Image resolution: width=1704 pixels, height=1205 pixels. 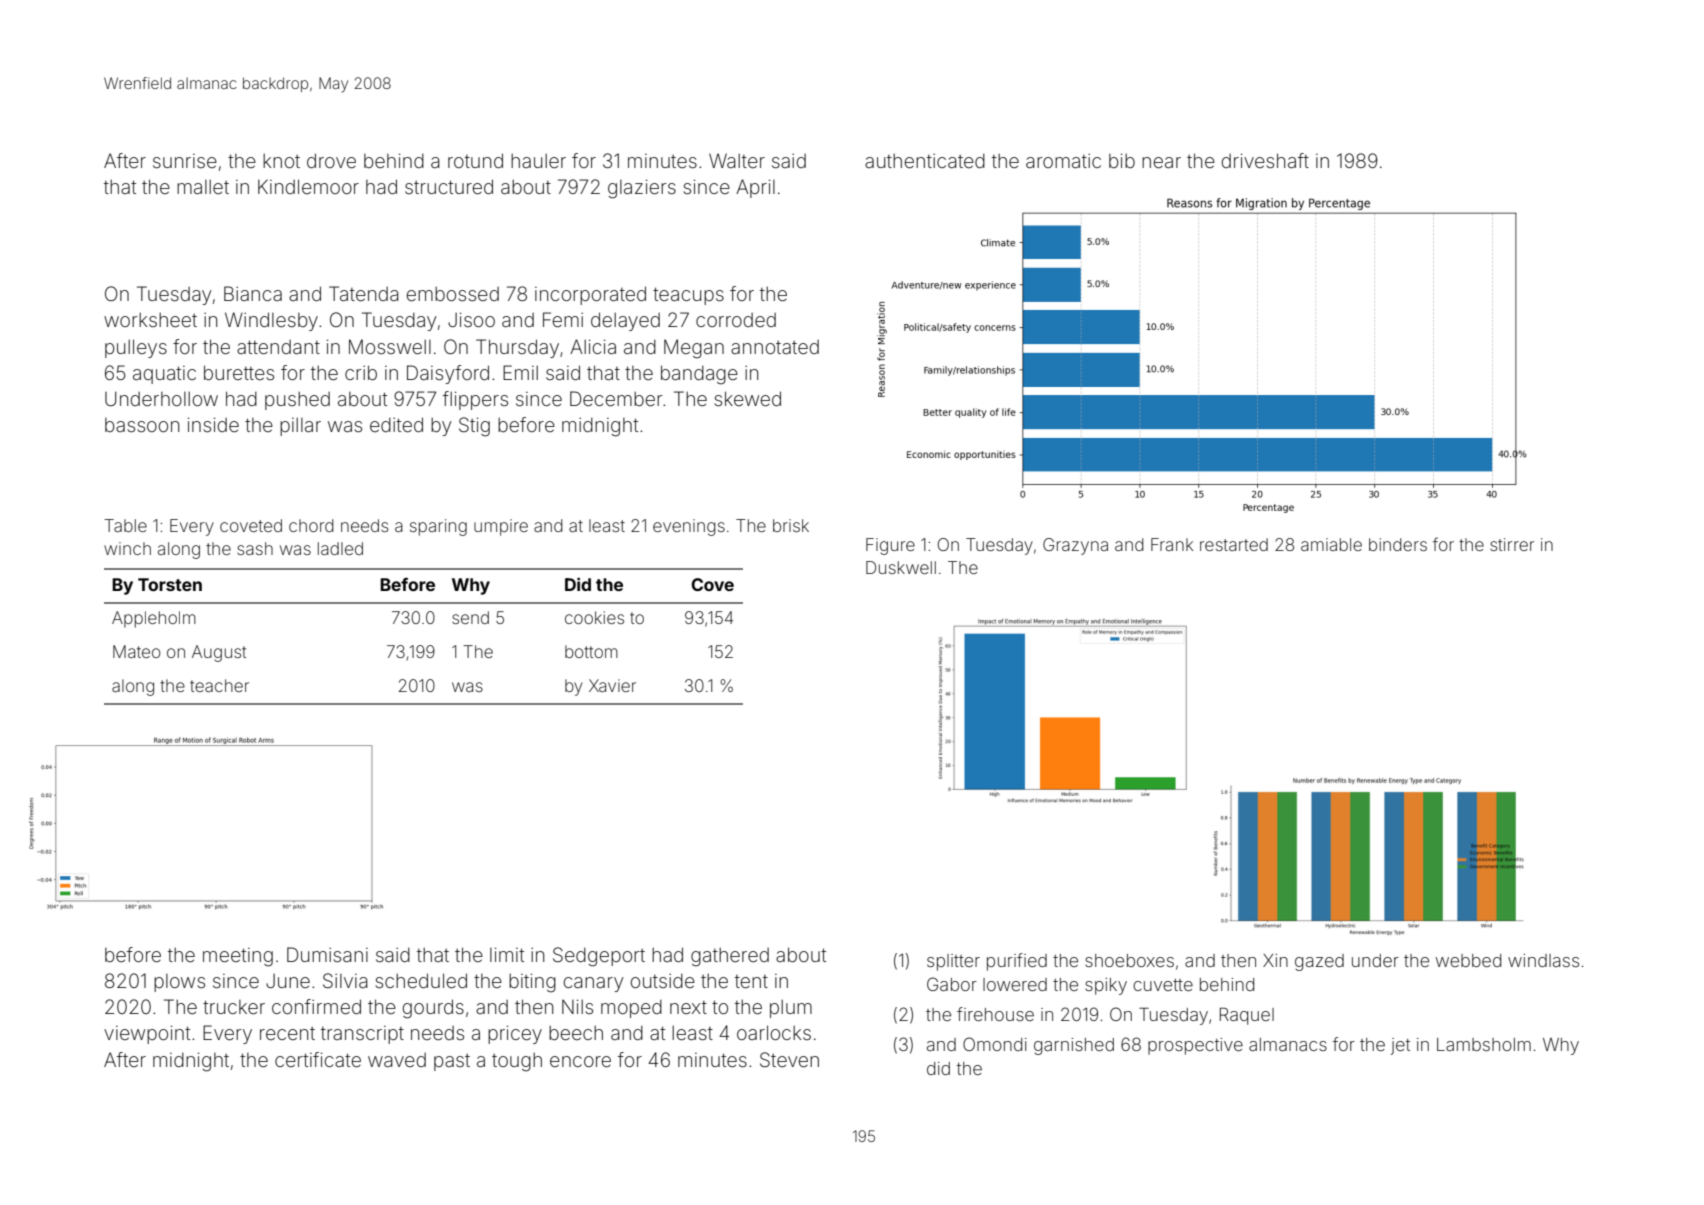 What do you see at coordinates (470, 617) in the page?
I see `send` at bounding box center [470, 617].
